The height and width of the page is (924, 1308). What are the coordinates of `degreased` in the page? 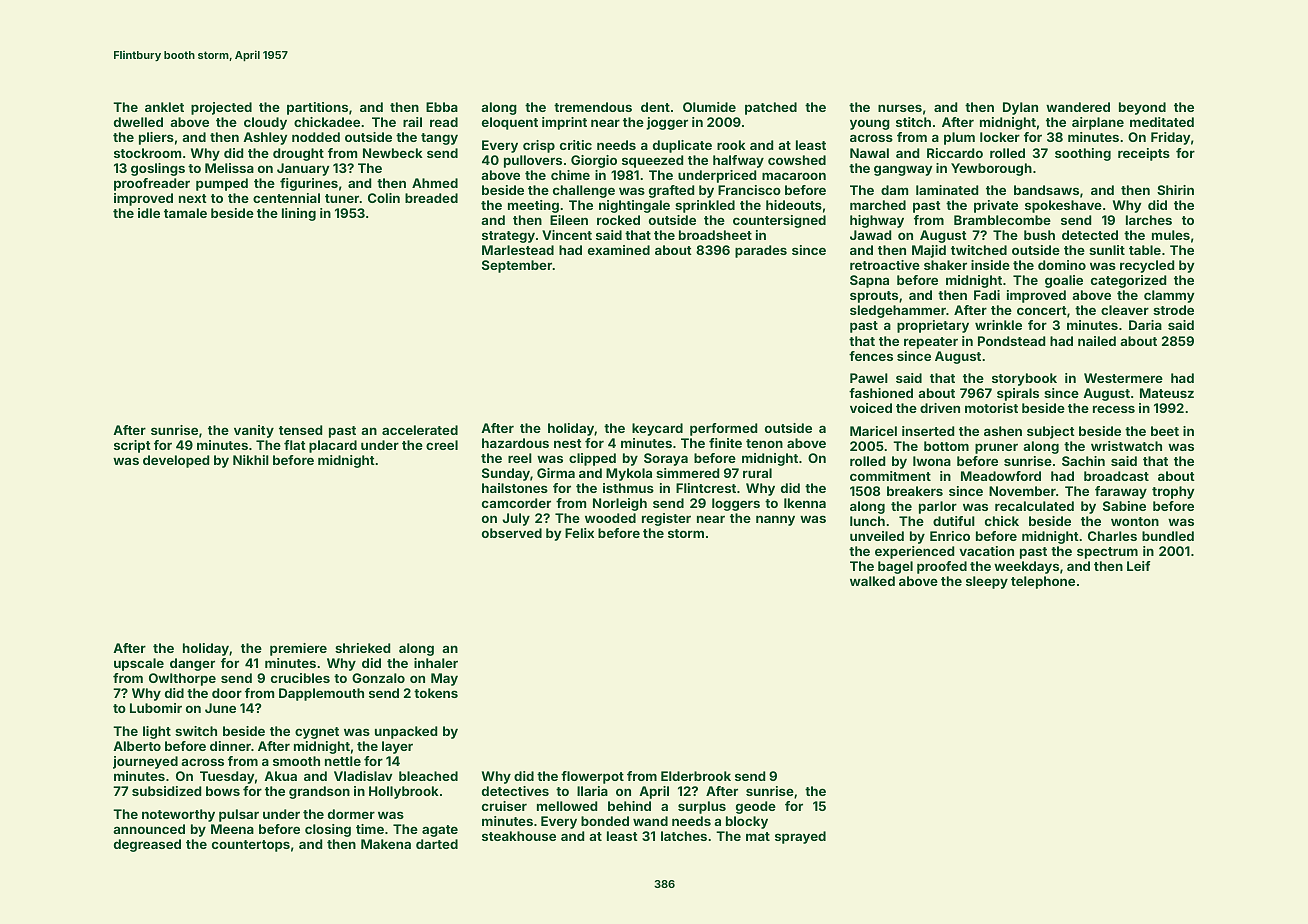 It's located at (147, 845).
